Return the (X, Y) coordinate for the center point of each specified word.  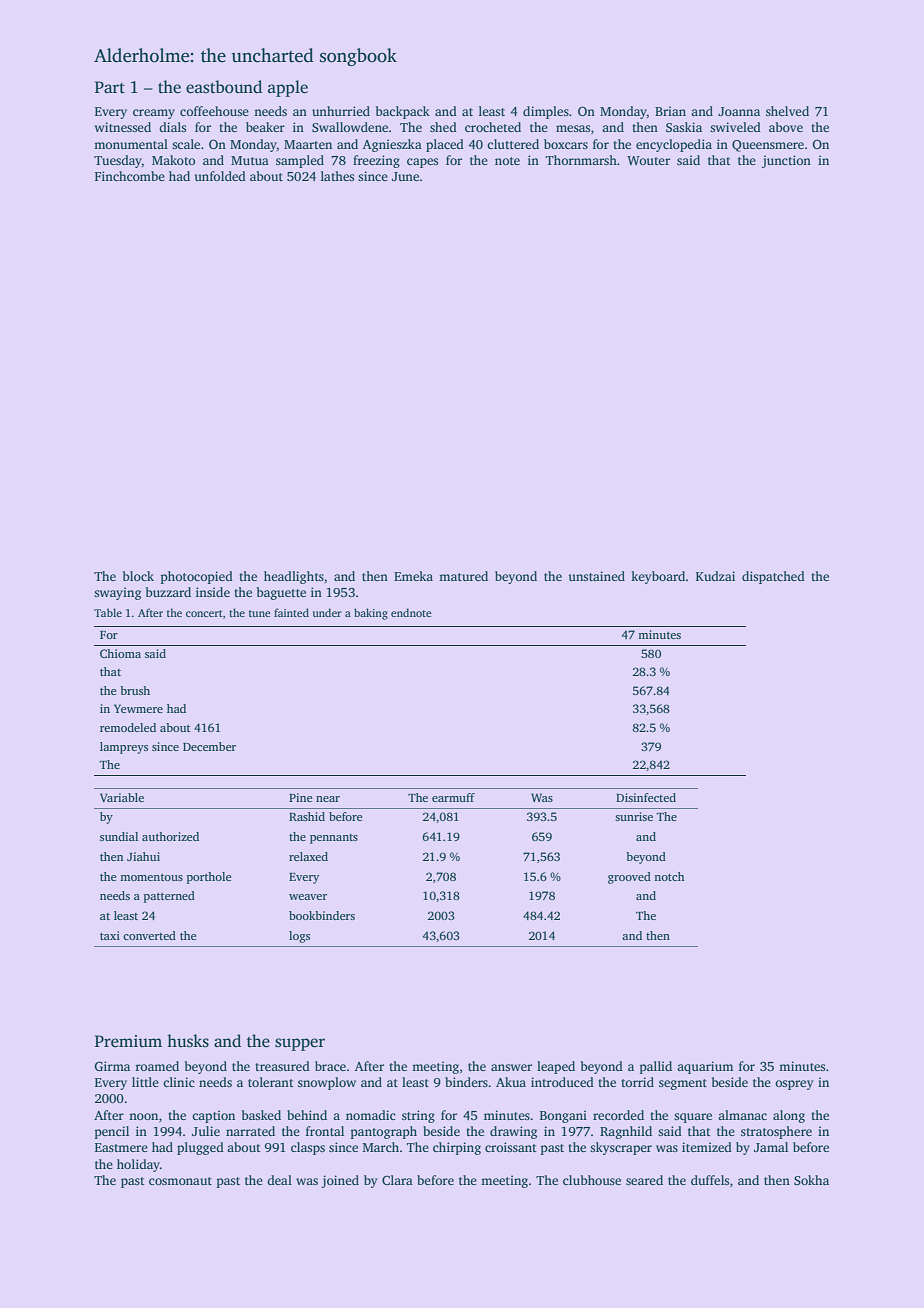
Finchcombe (130, 176)
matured (463, 576)
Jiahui (143, 856)
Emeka (413, 576)
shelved (787, 111)
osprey (794, 1085)
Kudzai (715, 576)
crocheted (493, 127)
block (138, 576)
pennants (334, 839)
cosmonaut (180, 1181)
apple (288, 88)
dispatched (773, 577)
